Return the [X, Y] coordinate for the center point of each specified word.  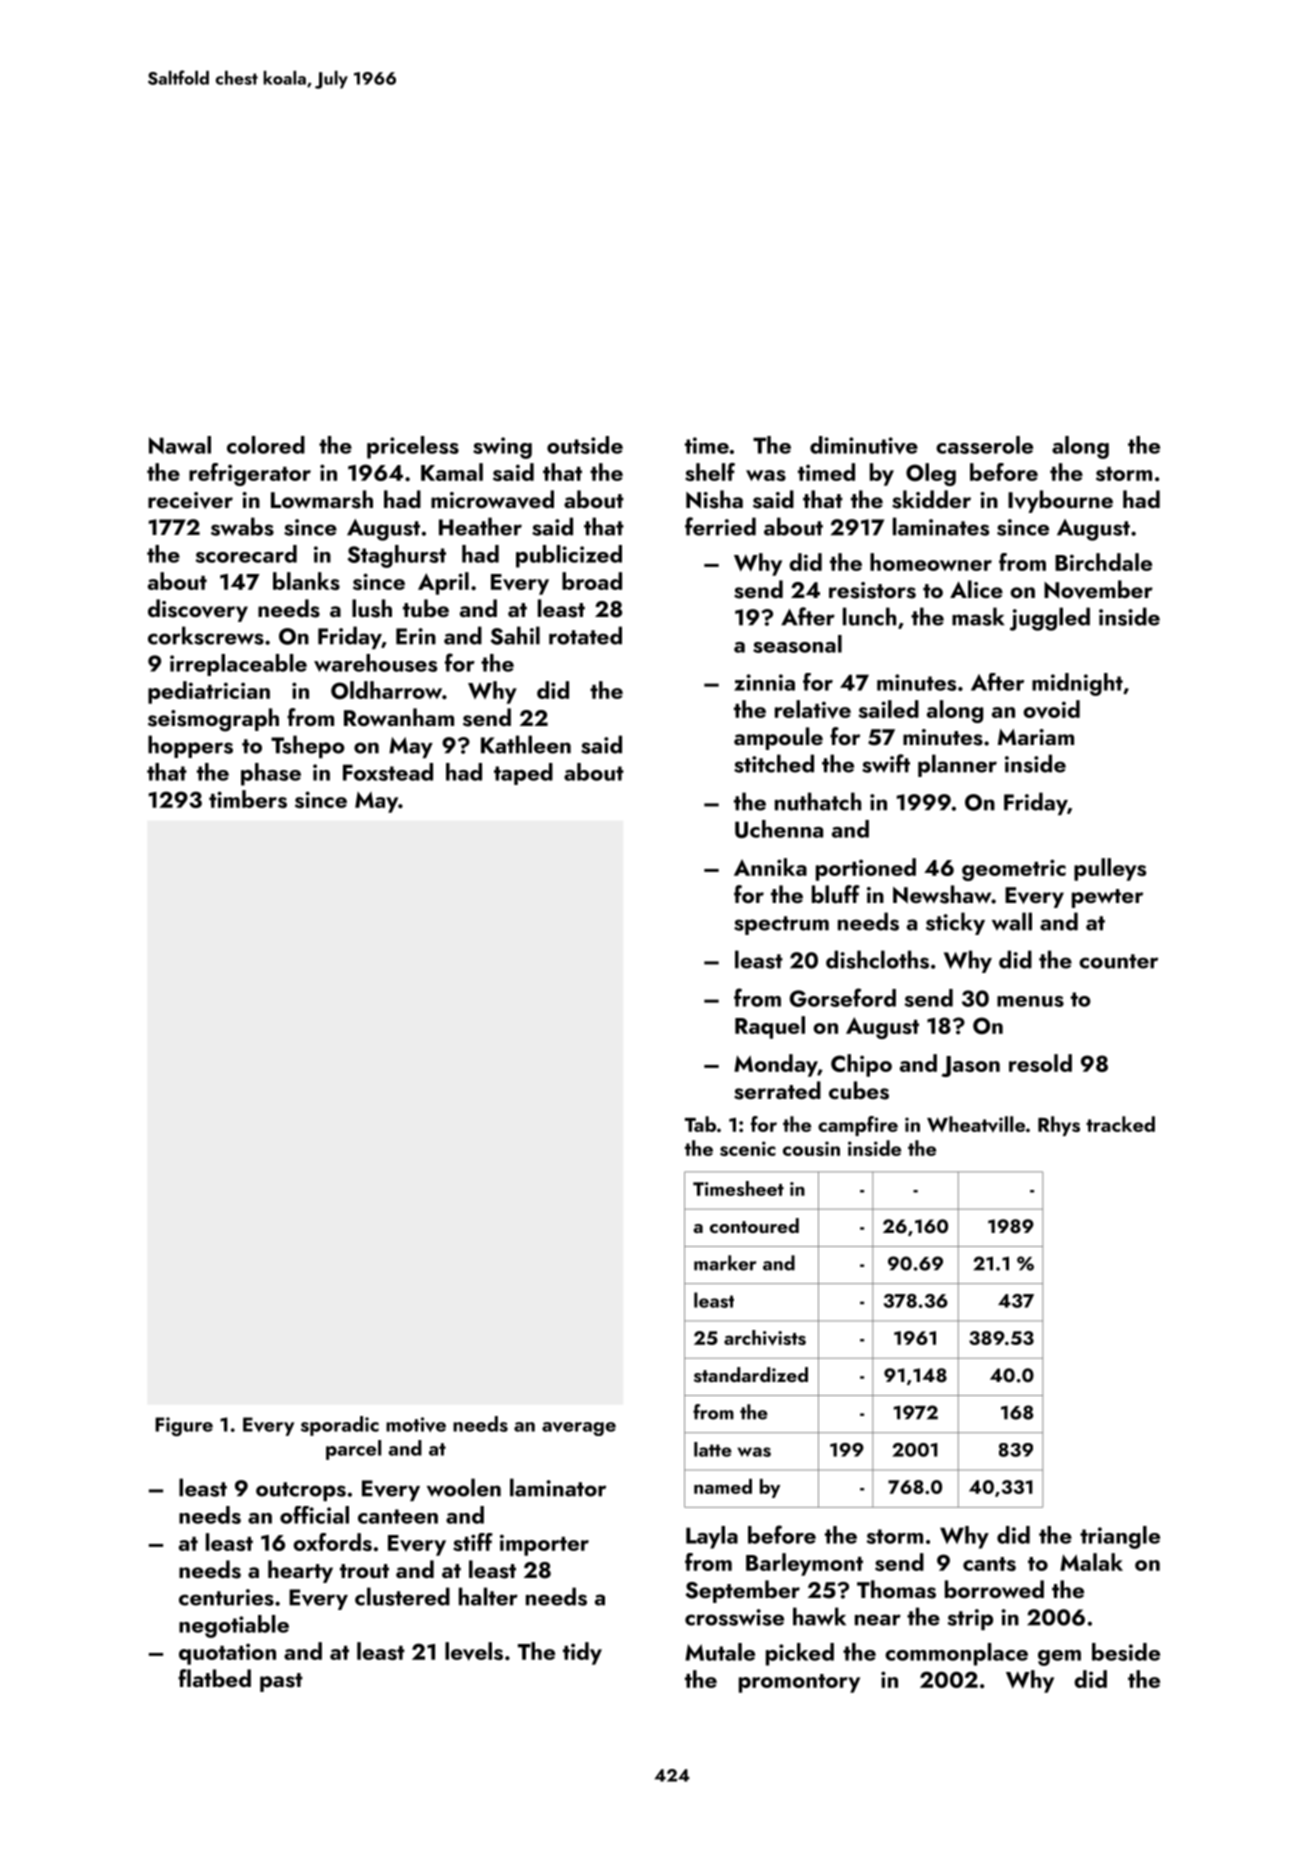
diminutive [864, 445]
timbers [248, 799]
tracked [1120, 1124]
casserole [984, 445]
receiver [190, 500]
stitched [774, 763]
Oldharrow [386, 690]
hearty [300, 1571]
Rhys [1059, 1126]
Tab [700, 1124]
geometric [1014, 870]
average [579, 1429]
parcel [353, 1450]
